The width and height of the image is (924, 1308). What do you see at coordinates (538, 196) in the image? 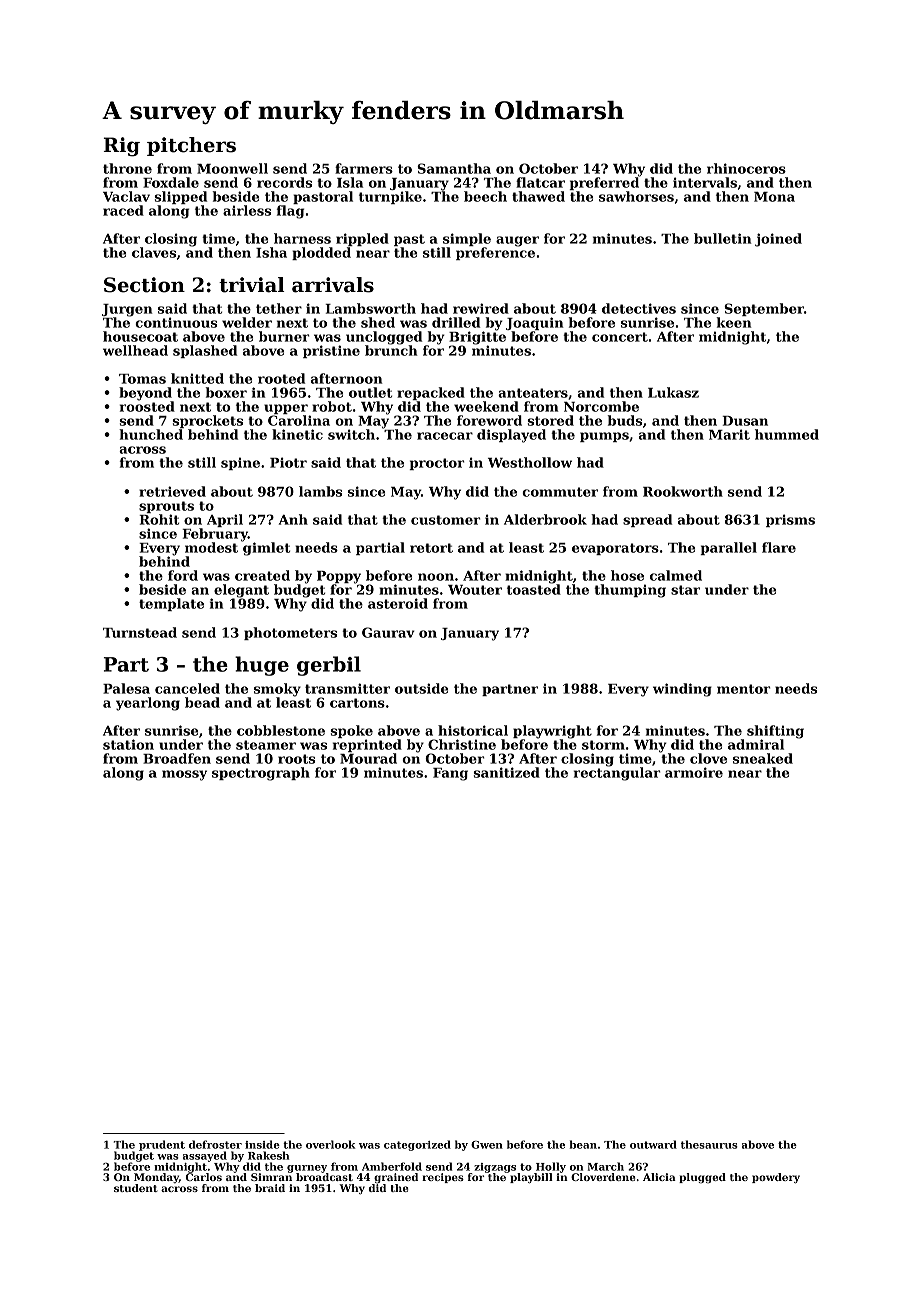
I see `thawed` at bounding box center [538, 196].
